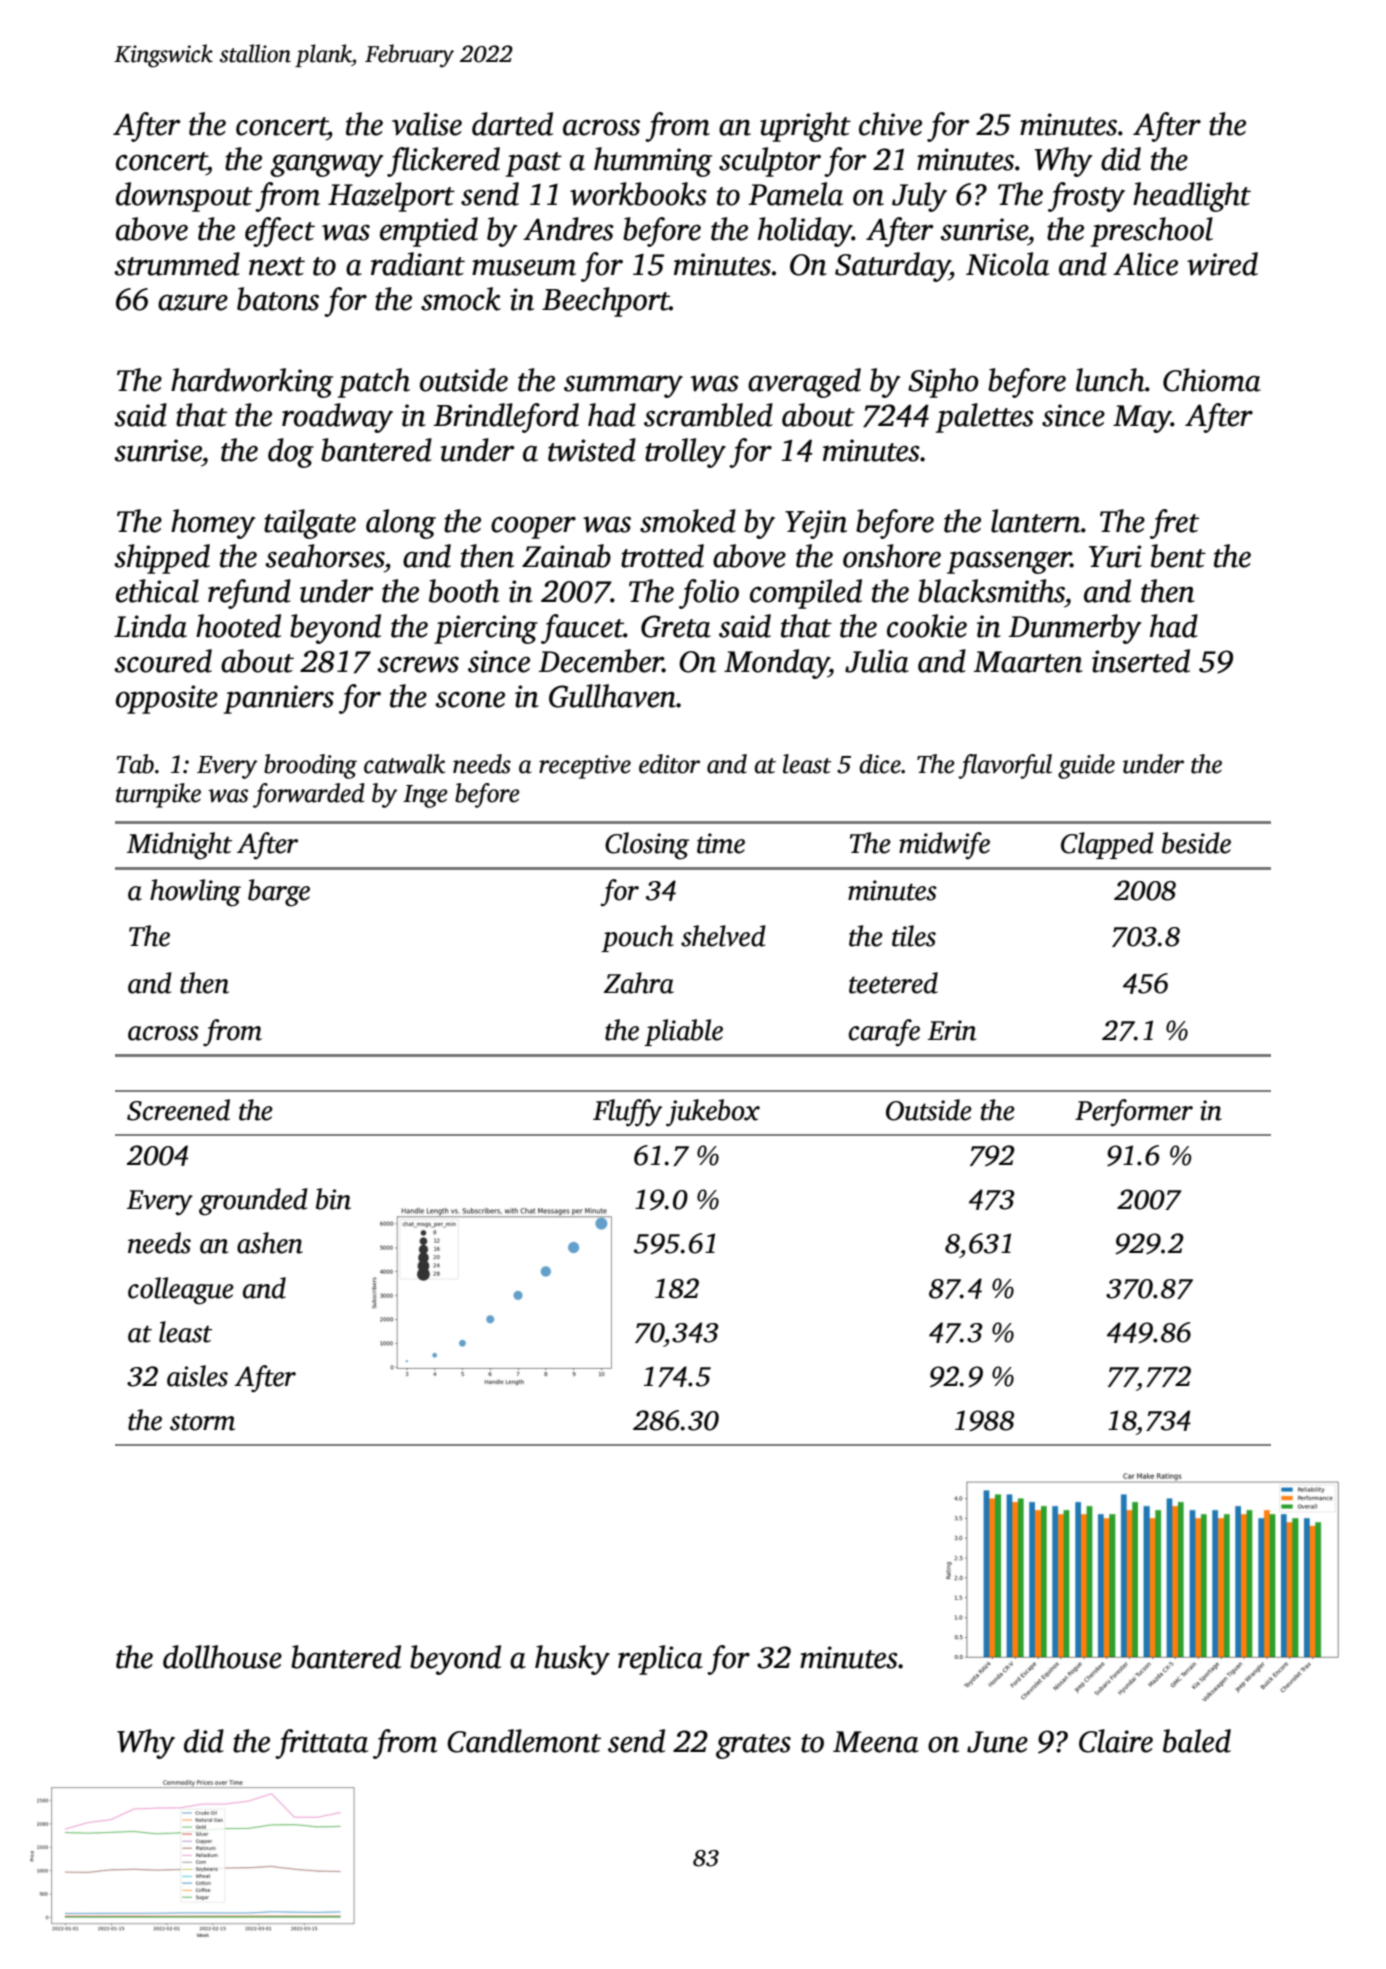 This document has height=1969, width=1386. I want to click on Meena, so click(876, 1742).
